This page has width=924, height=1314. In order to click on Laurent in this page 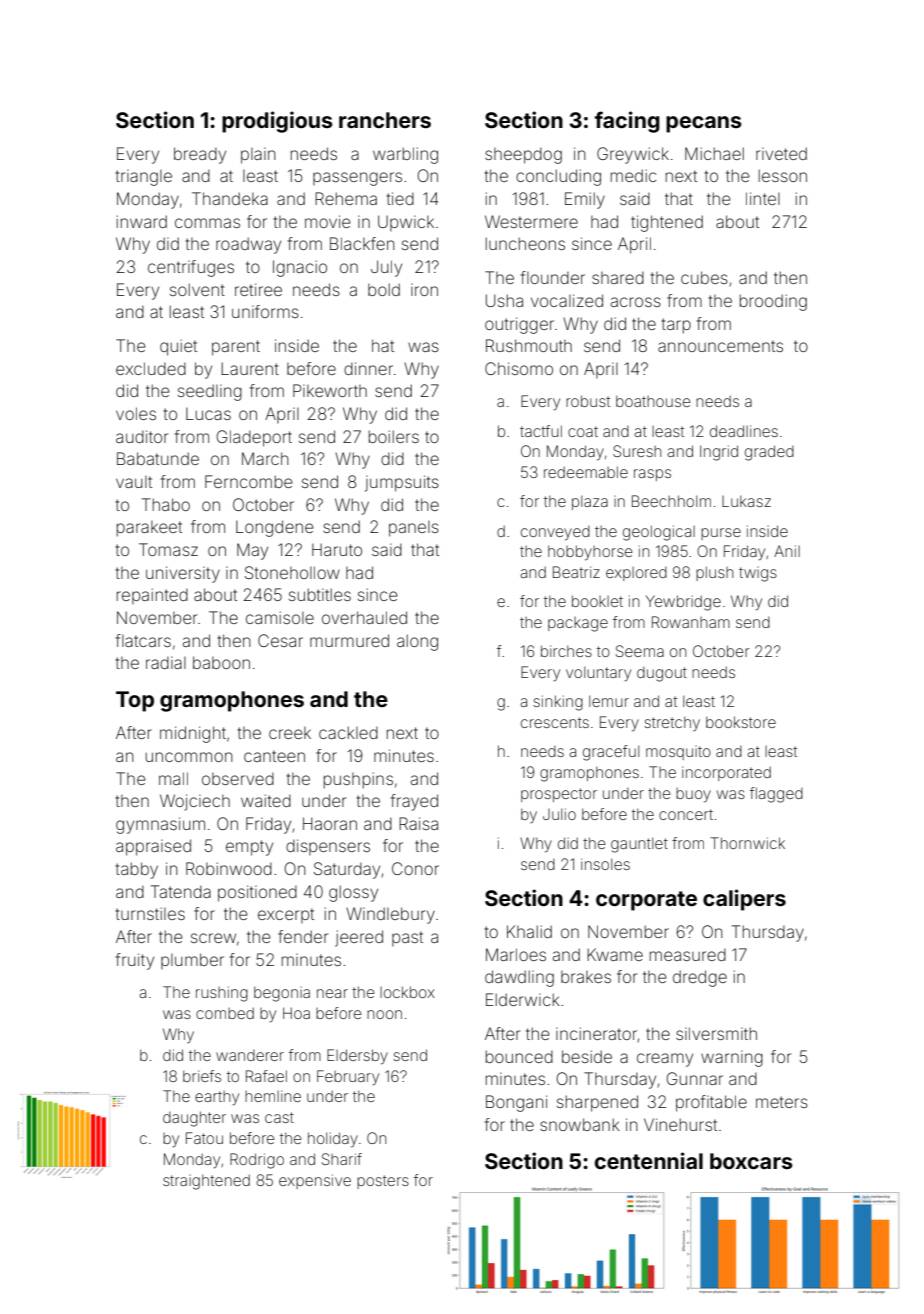, I will do `click(250, 368)`.
